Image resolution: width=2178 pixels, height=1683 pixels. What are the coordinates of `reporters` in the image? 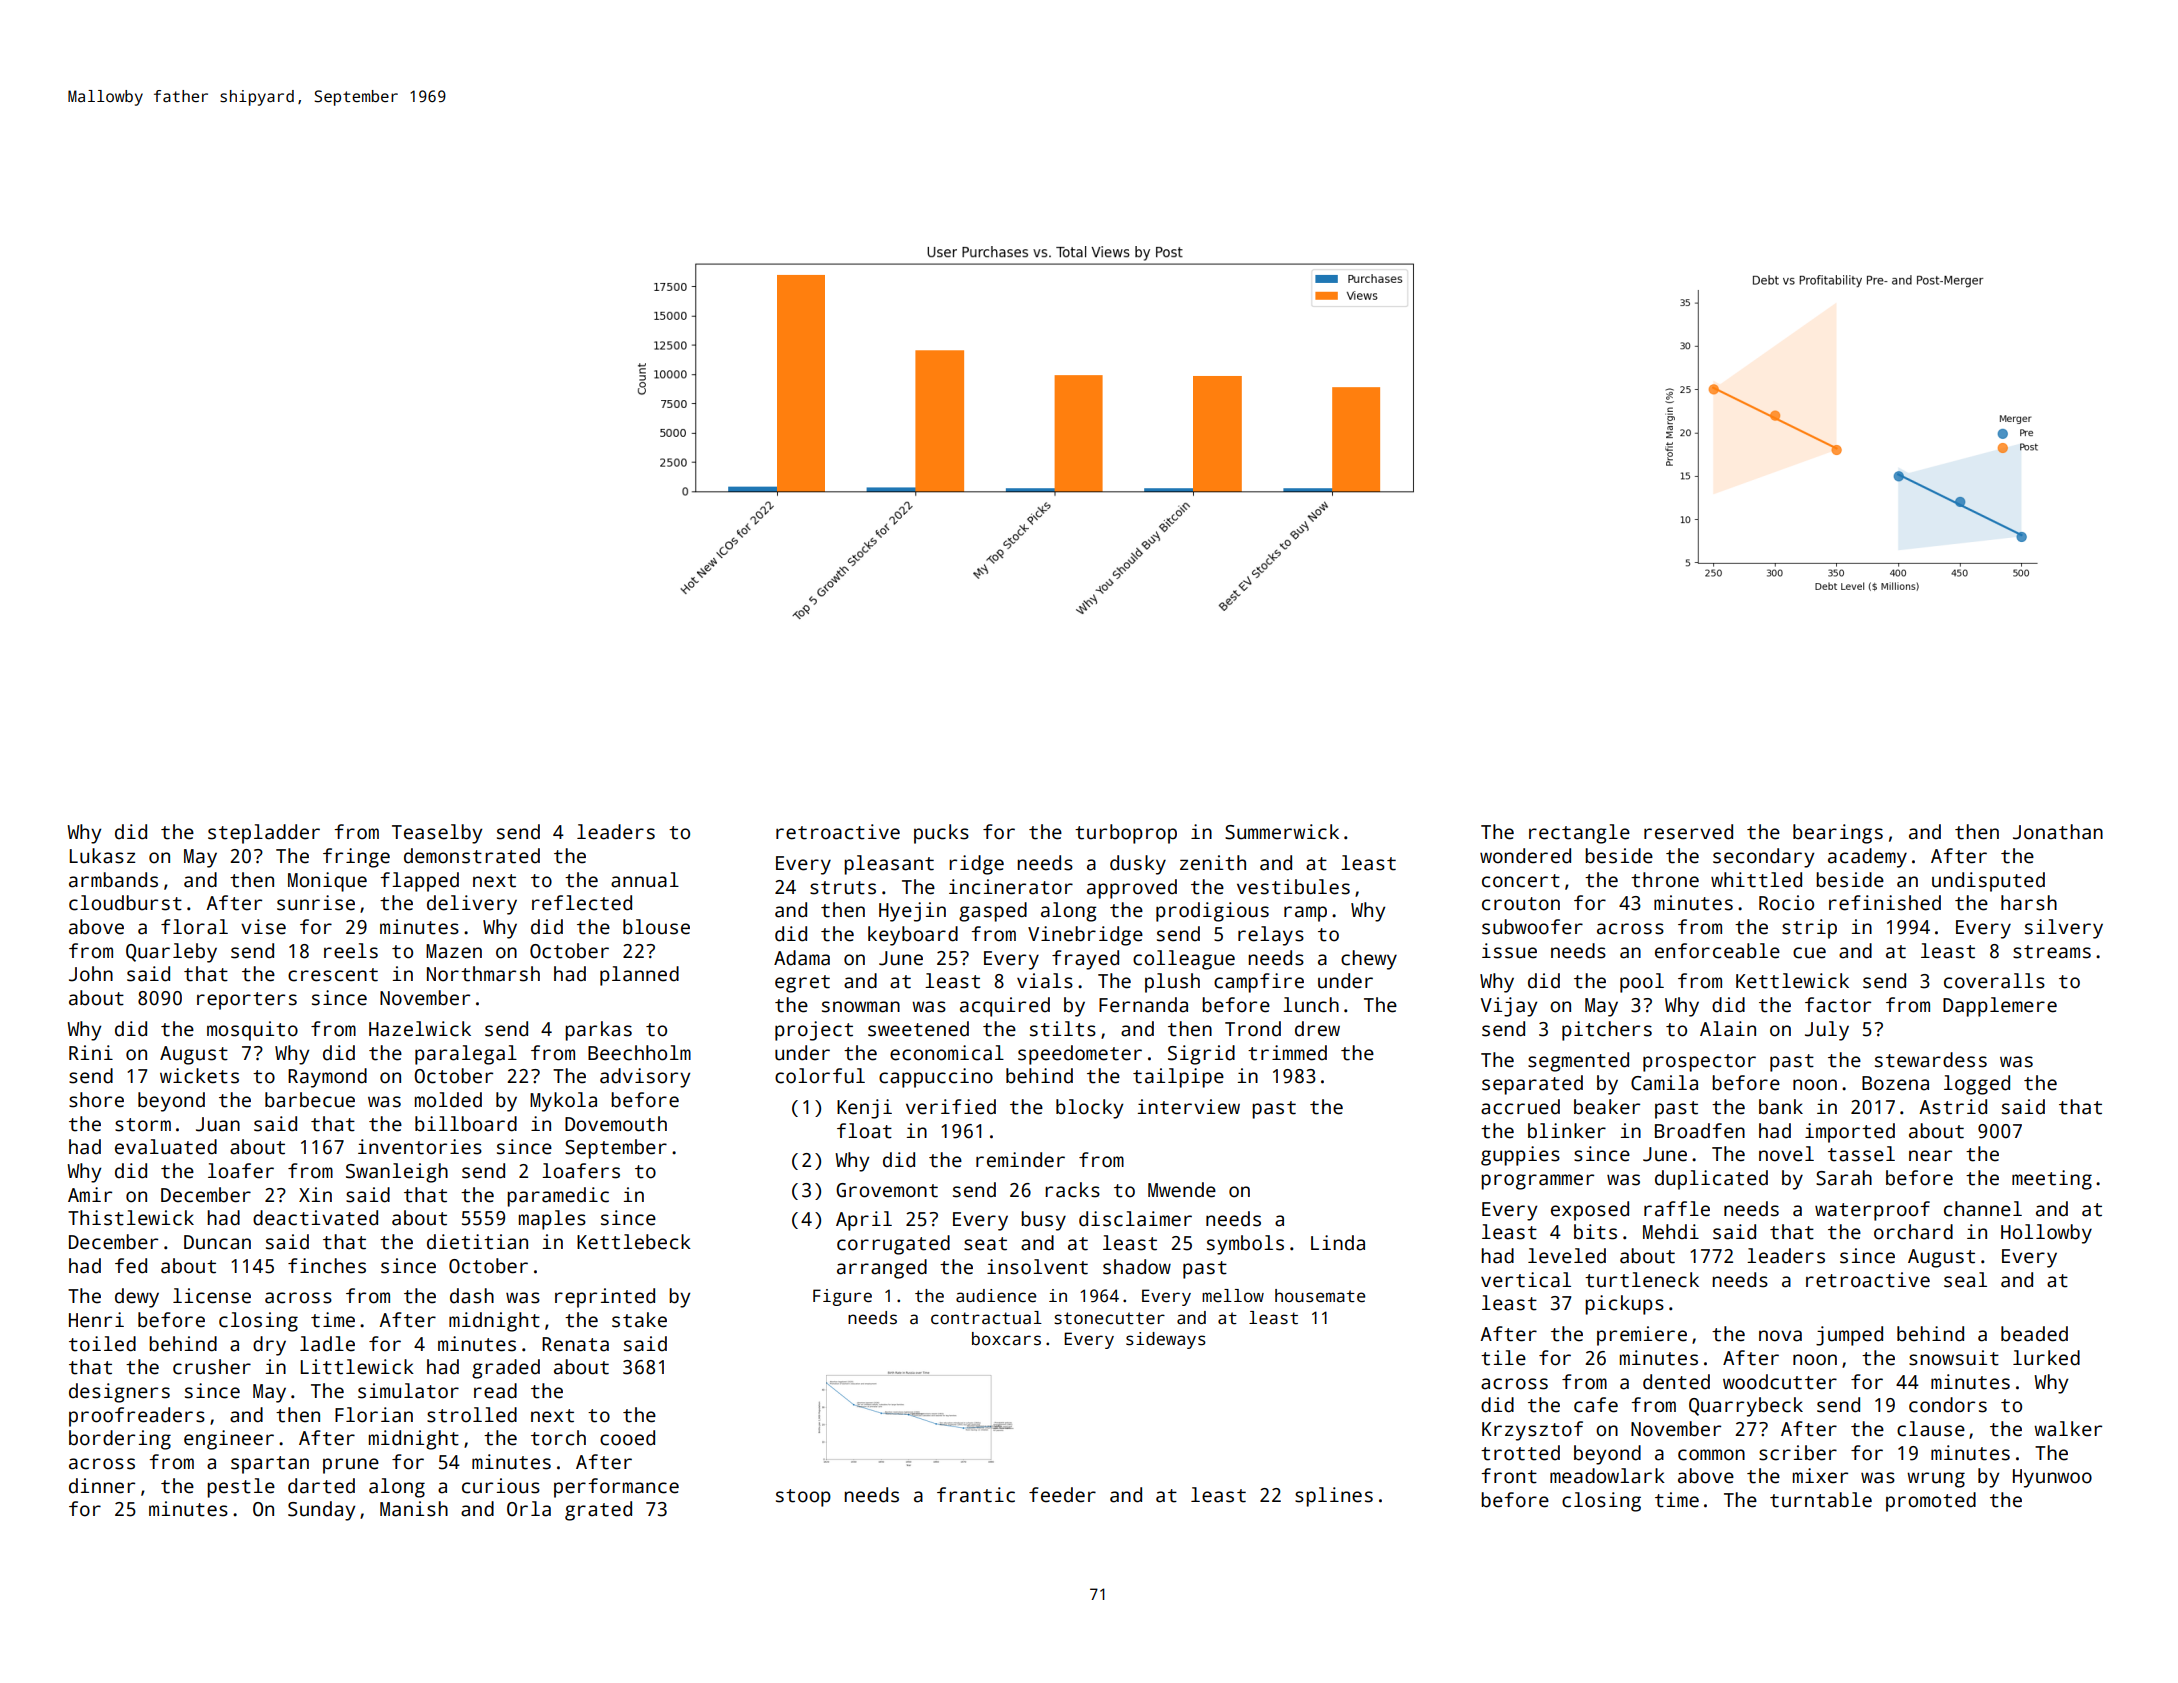 It's located at (247, 1001).
